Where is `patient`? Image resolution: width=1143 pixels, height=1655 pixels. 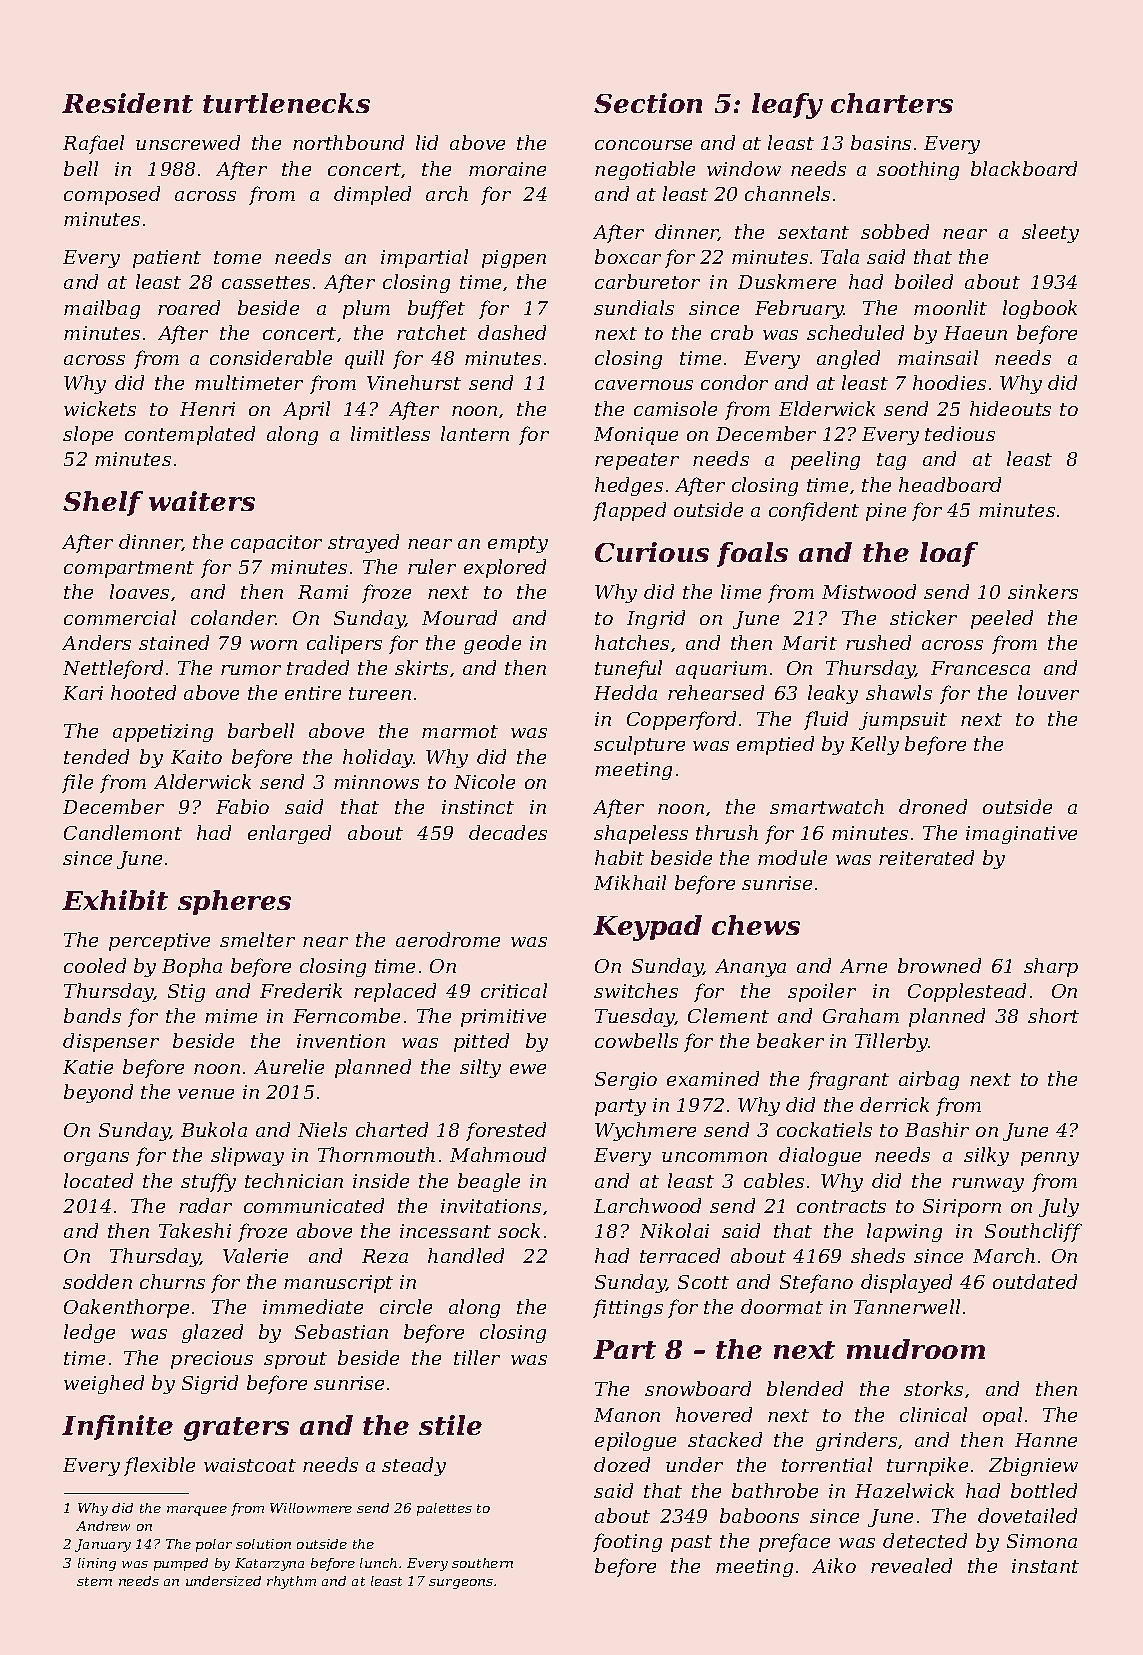
patient is located at coordinates (167, 259).
